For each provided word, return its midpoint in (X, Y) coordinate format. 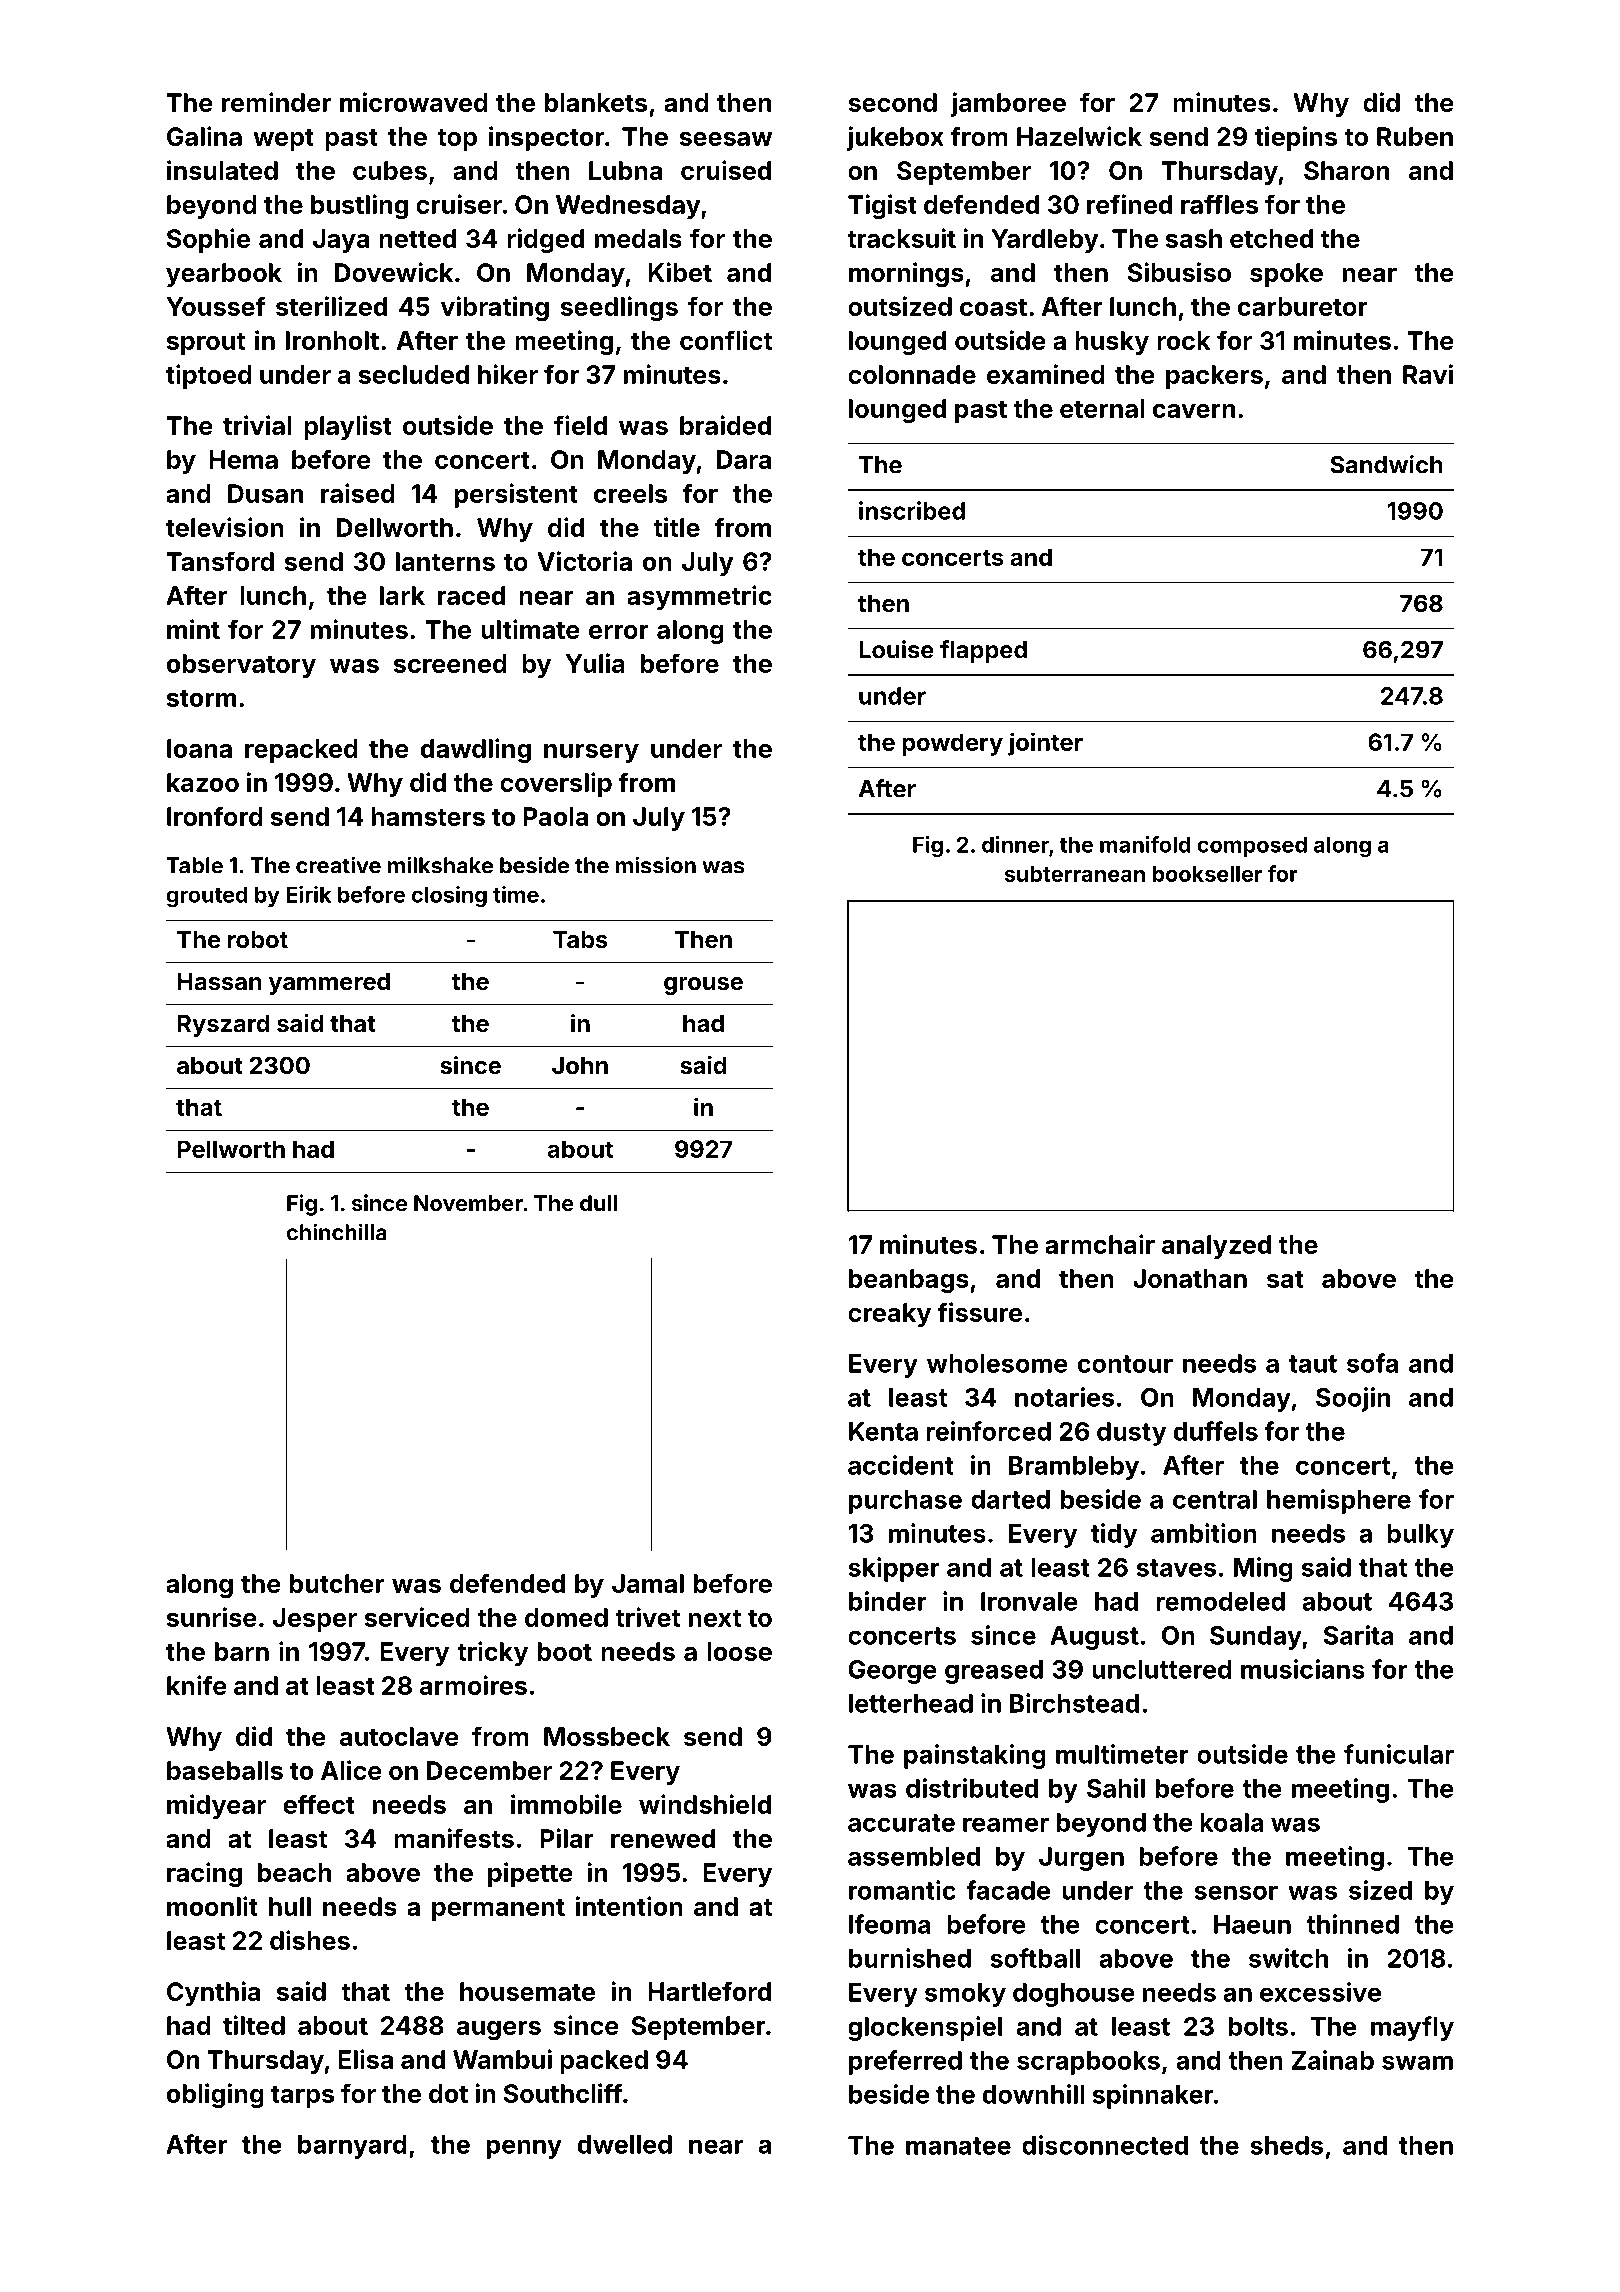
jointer (1045, 744)
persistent (516, 495)
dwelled (625, 2144)
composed (1252, 847)
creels (630, 493)
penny (524, 2149)
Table (194, 865)
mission (656, 865)
